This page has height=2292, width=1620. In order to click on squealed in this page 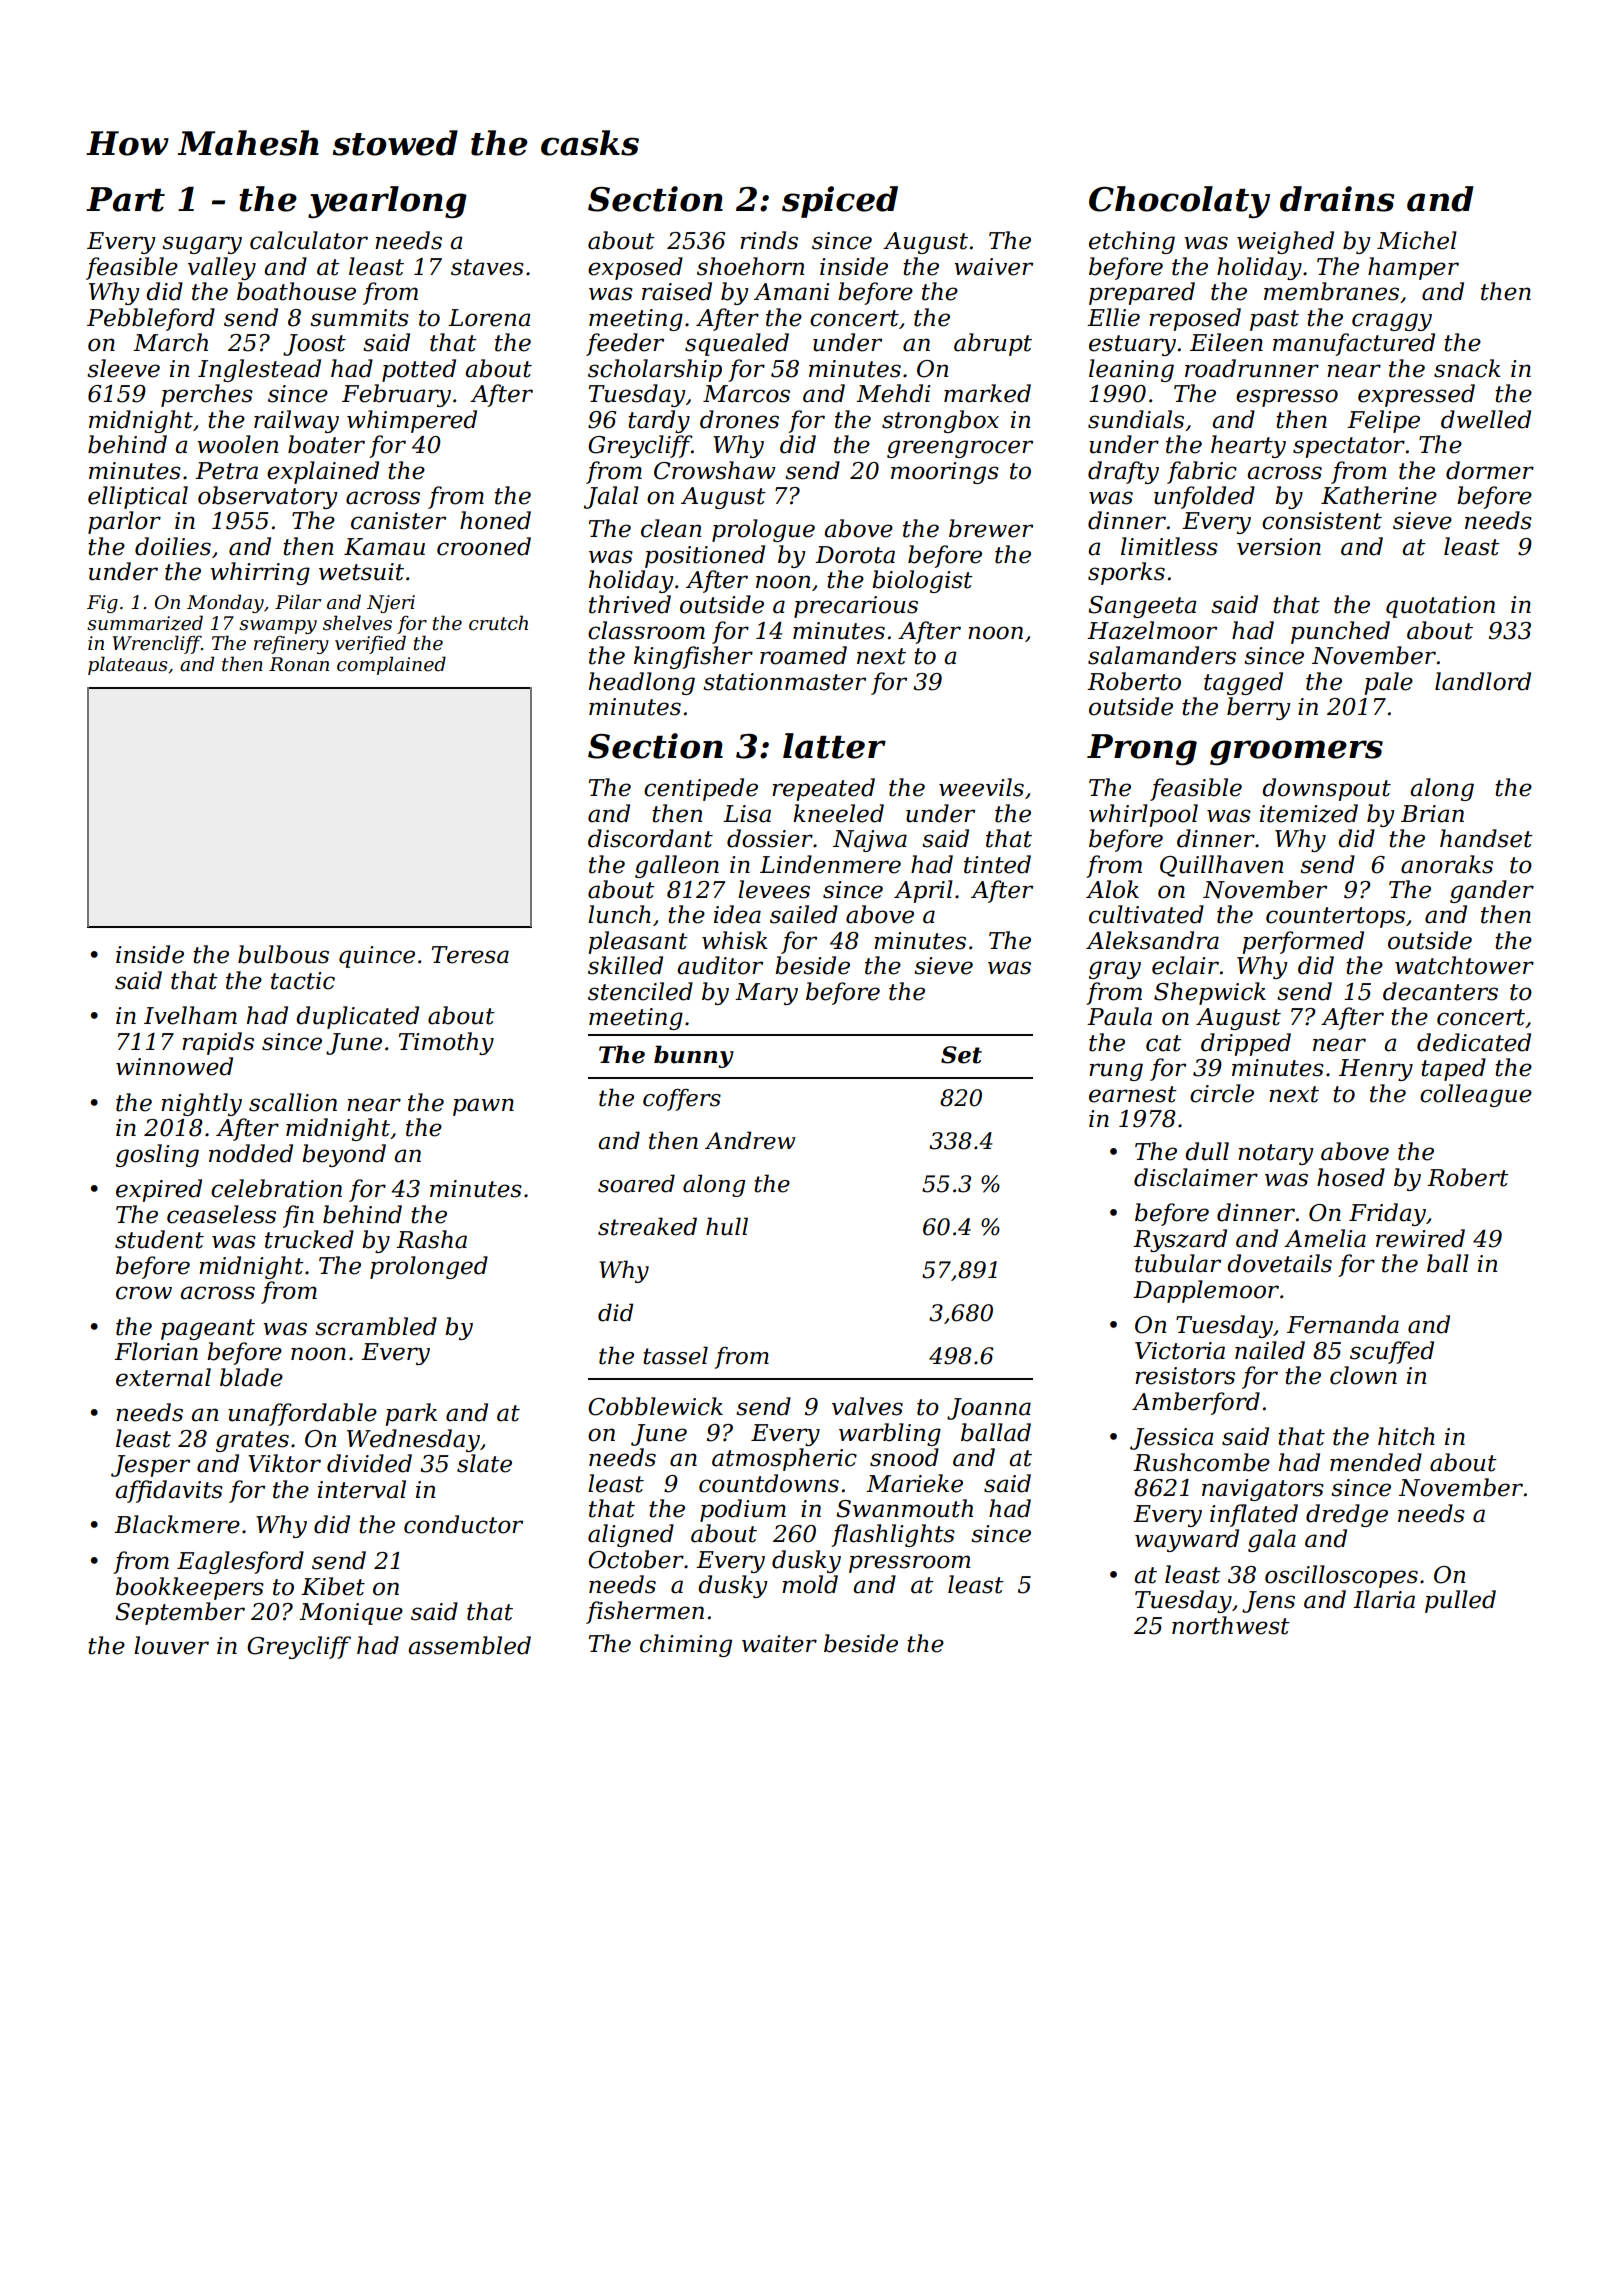, I will do `click(737, 344)`.
